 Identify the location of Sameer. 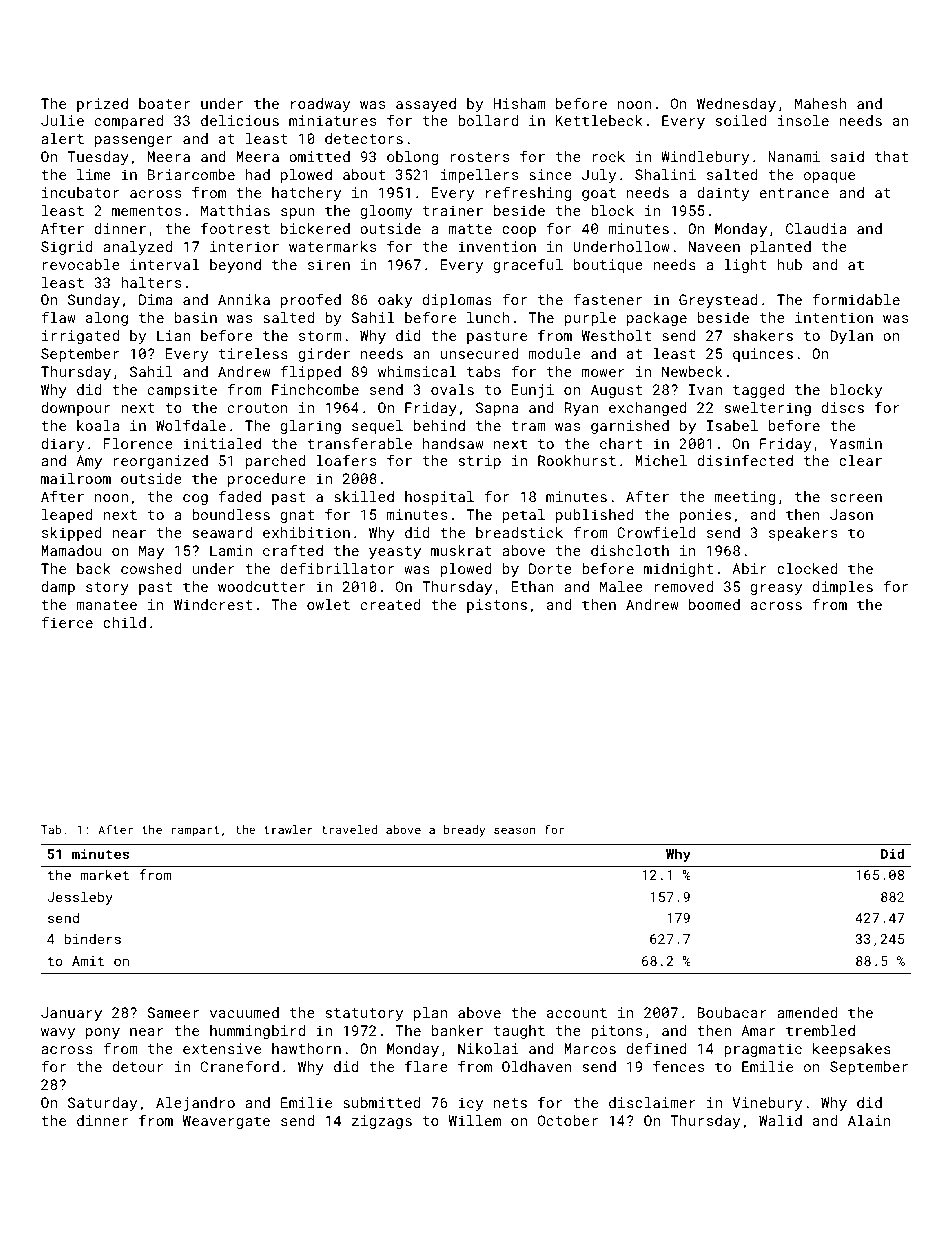
(173, 1012).
